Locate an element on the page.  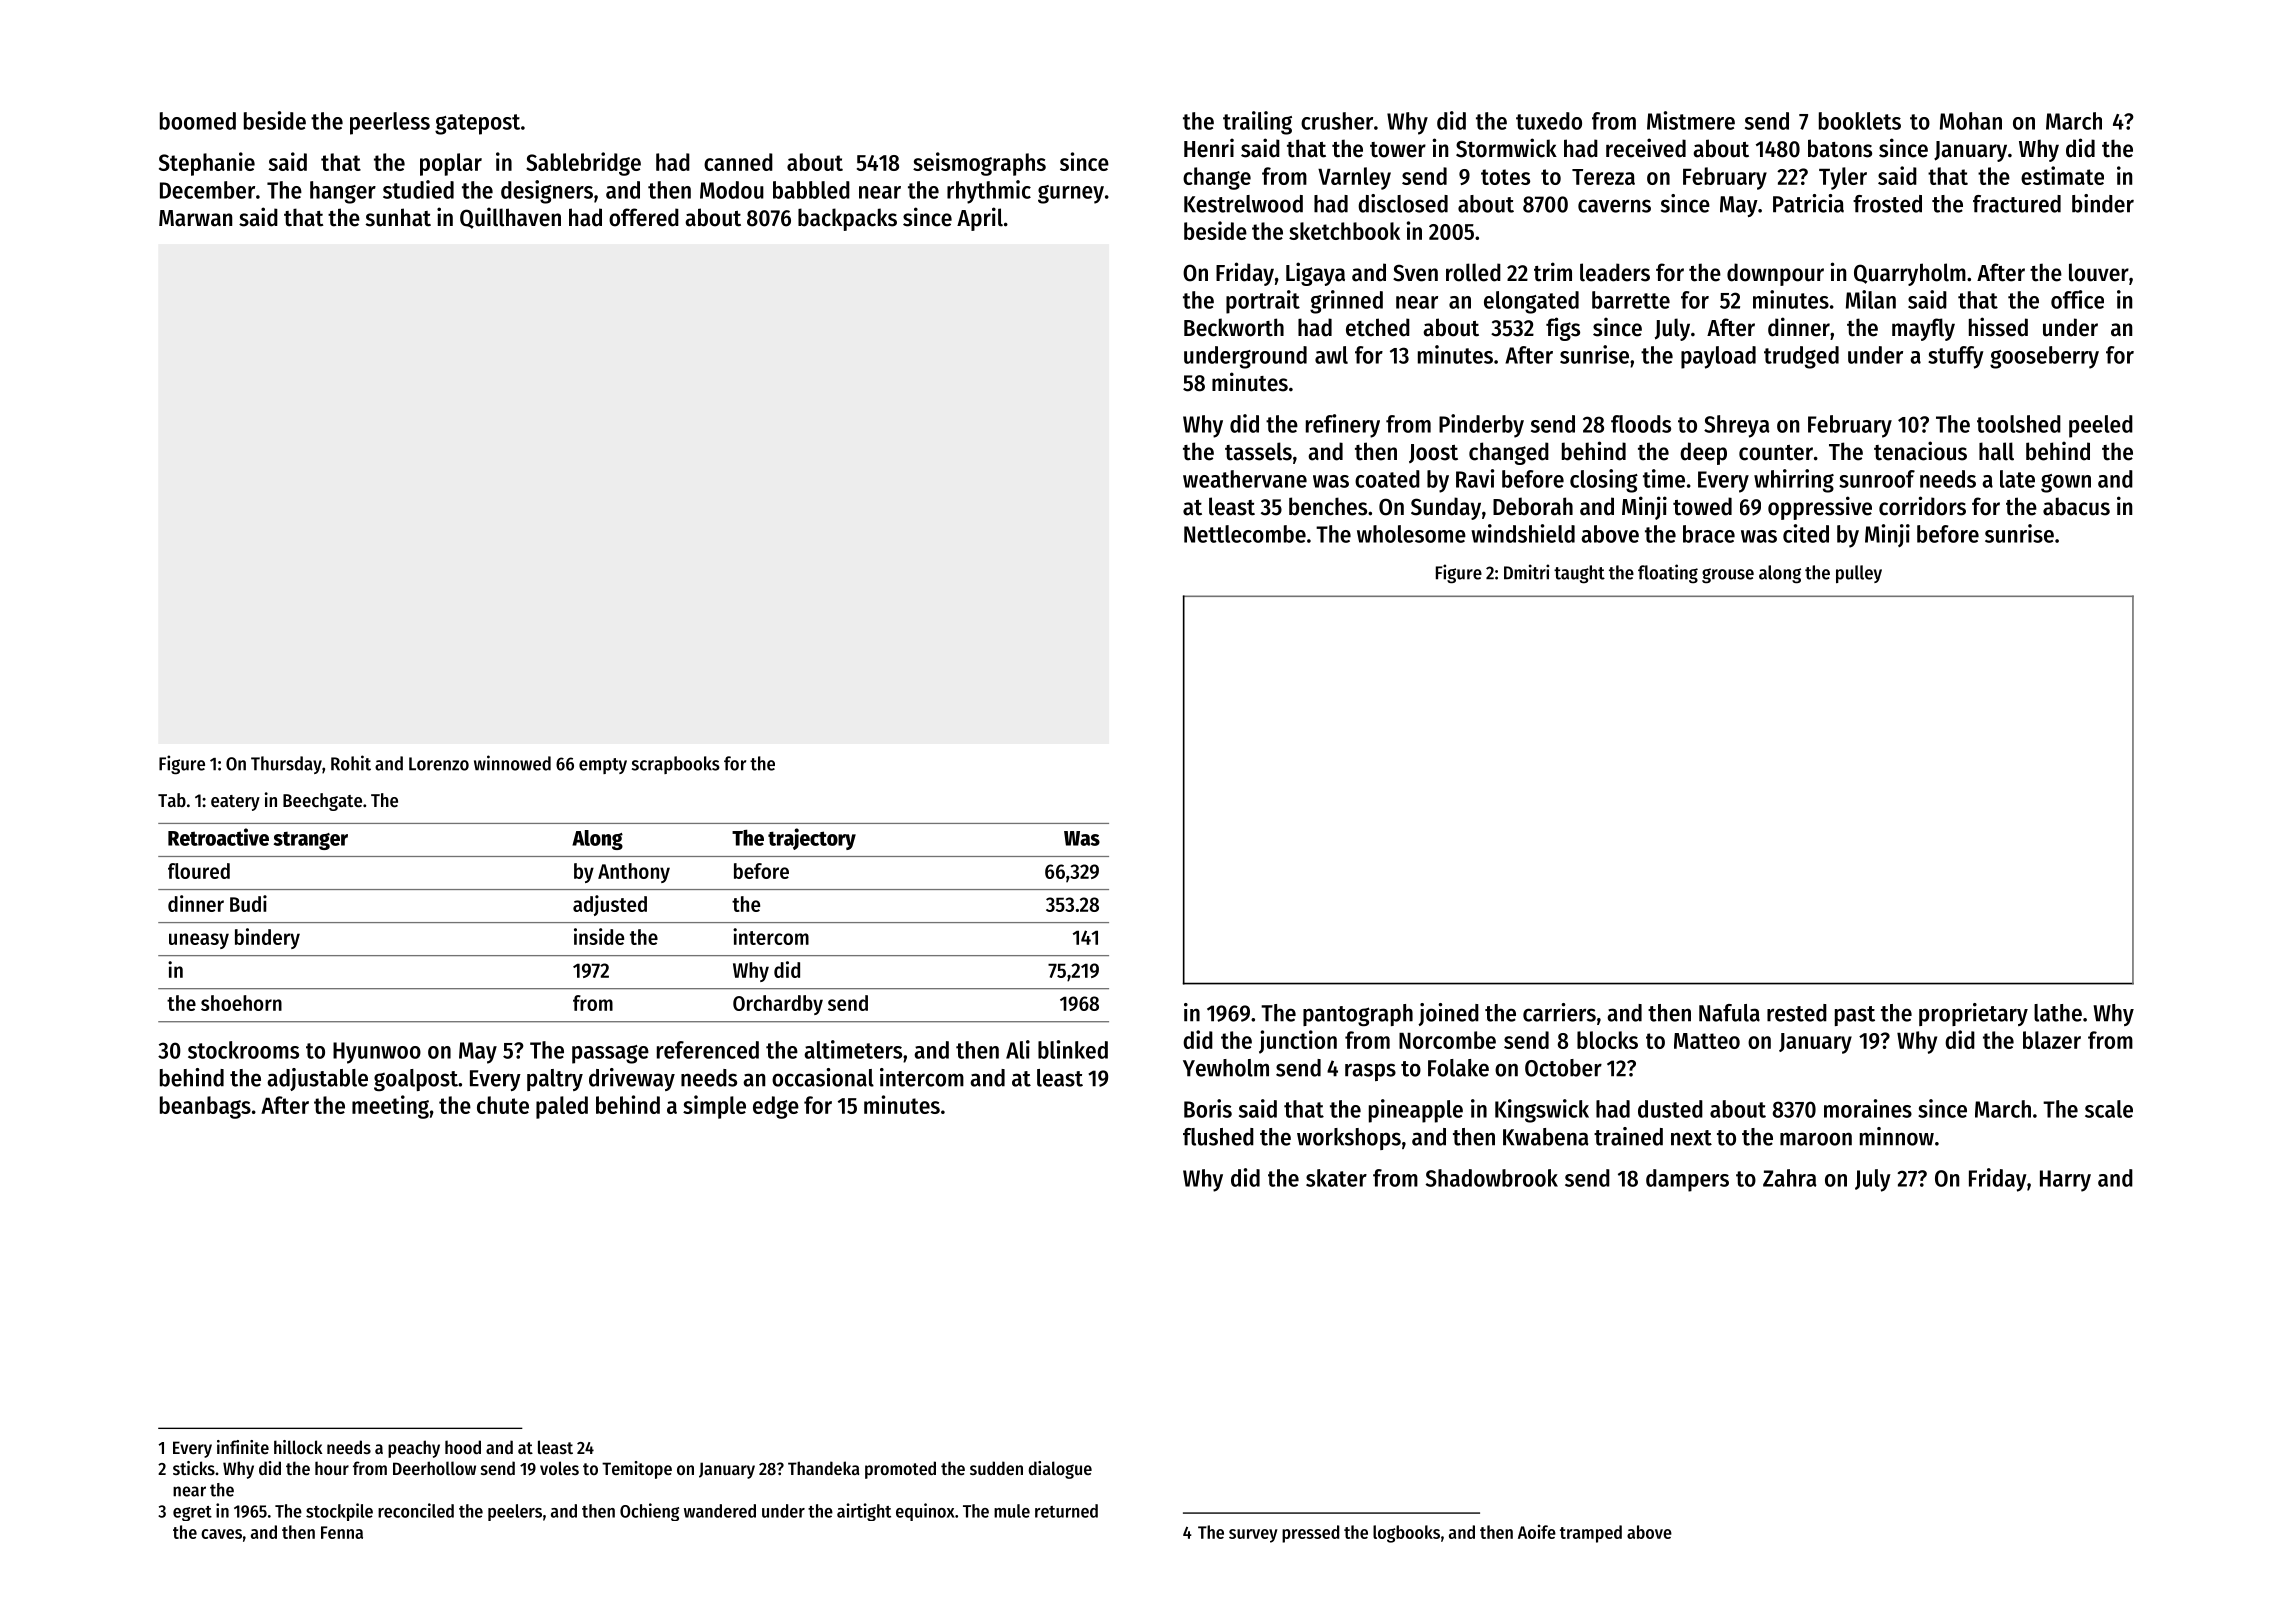
wandered is located at coordinates (720, 1511).
